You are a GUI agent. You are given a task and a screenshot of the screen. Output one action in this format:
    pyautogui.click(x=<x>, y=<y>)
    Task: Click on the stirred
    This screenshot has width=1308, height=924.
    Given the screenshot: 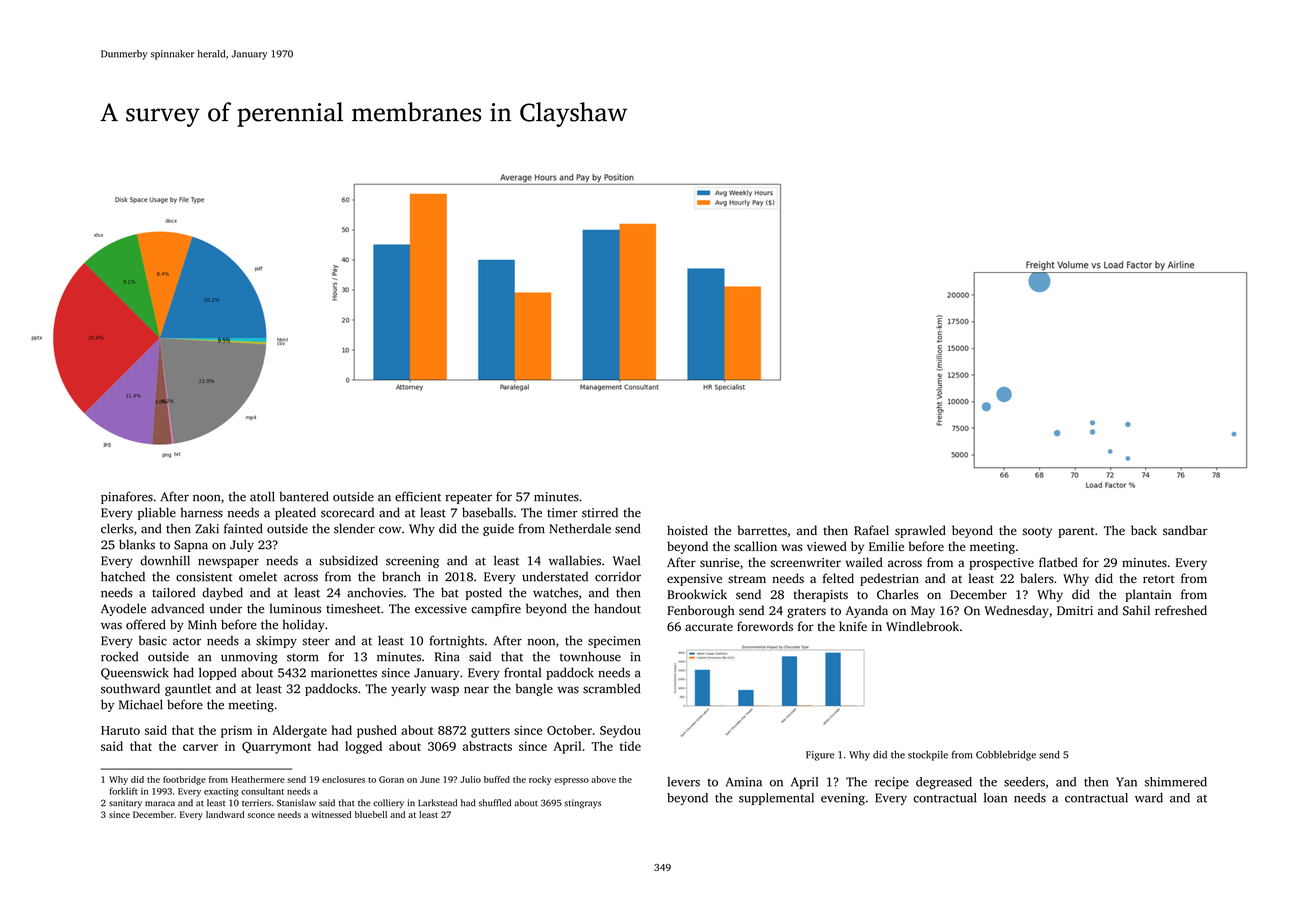 What is the action you would take?
    pyautogui.click(x=600, y=513)
